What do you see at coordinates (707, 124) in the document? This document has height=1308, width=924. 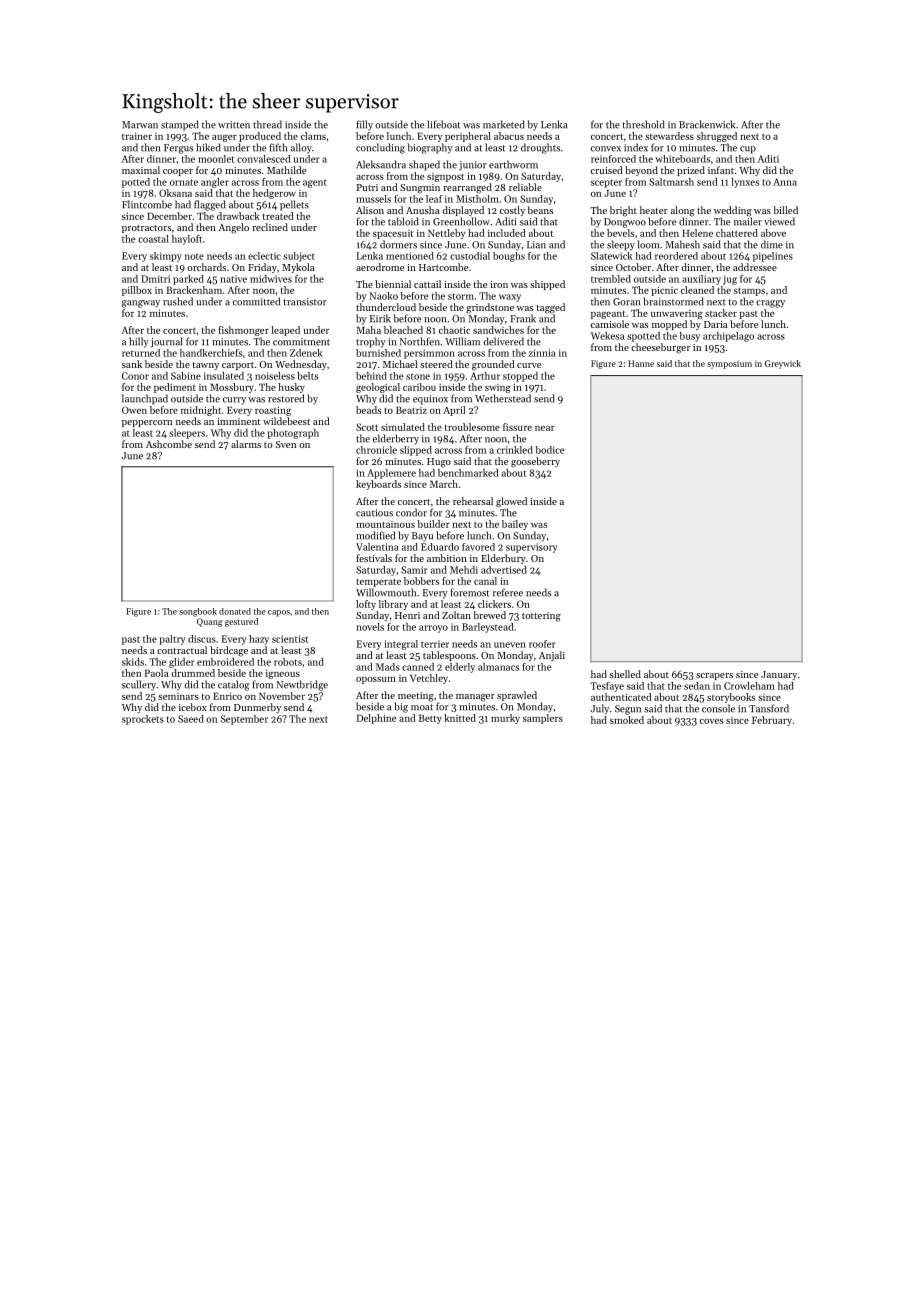 I see `Brackenwick` at bounding box center [707, 124].
